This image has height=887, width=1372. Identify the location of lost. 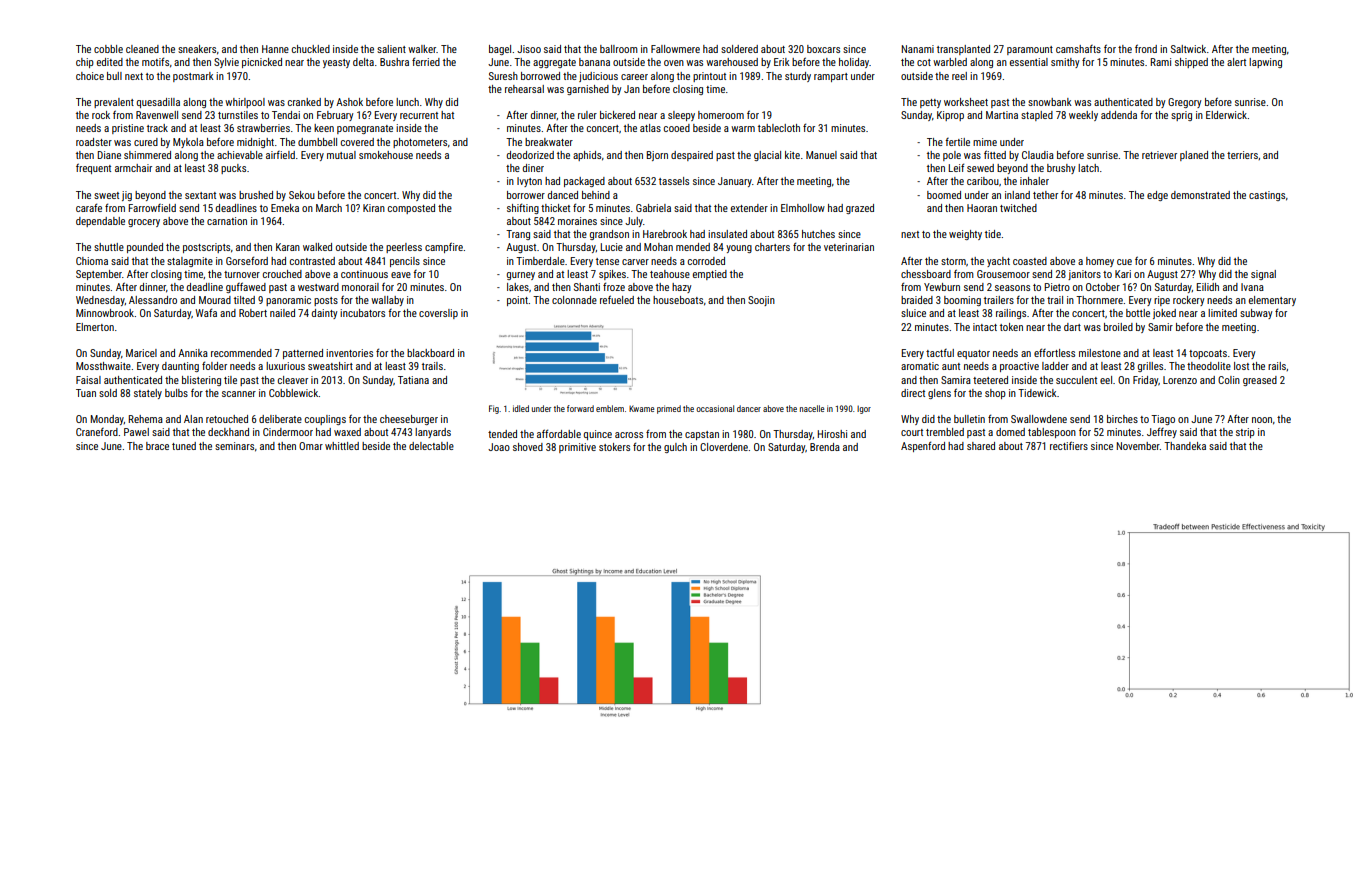
(1241, 366).
